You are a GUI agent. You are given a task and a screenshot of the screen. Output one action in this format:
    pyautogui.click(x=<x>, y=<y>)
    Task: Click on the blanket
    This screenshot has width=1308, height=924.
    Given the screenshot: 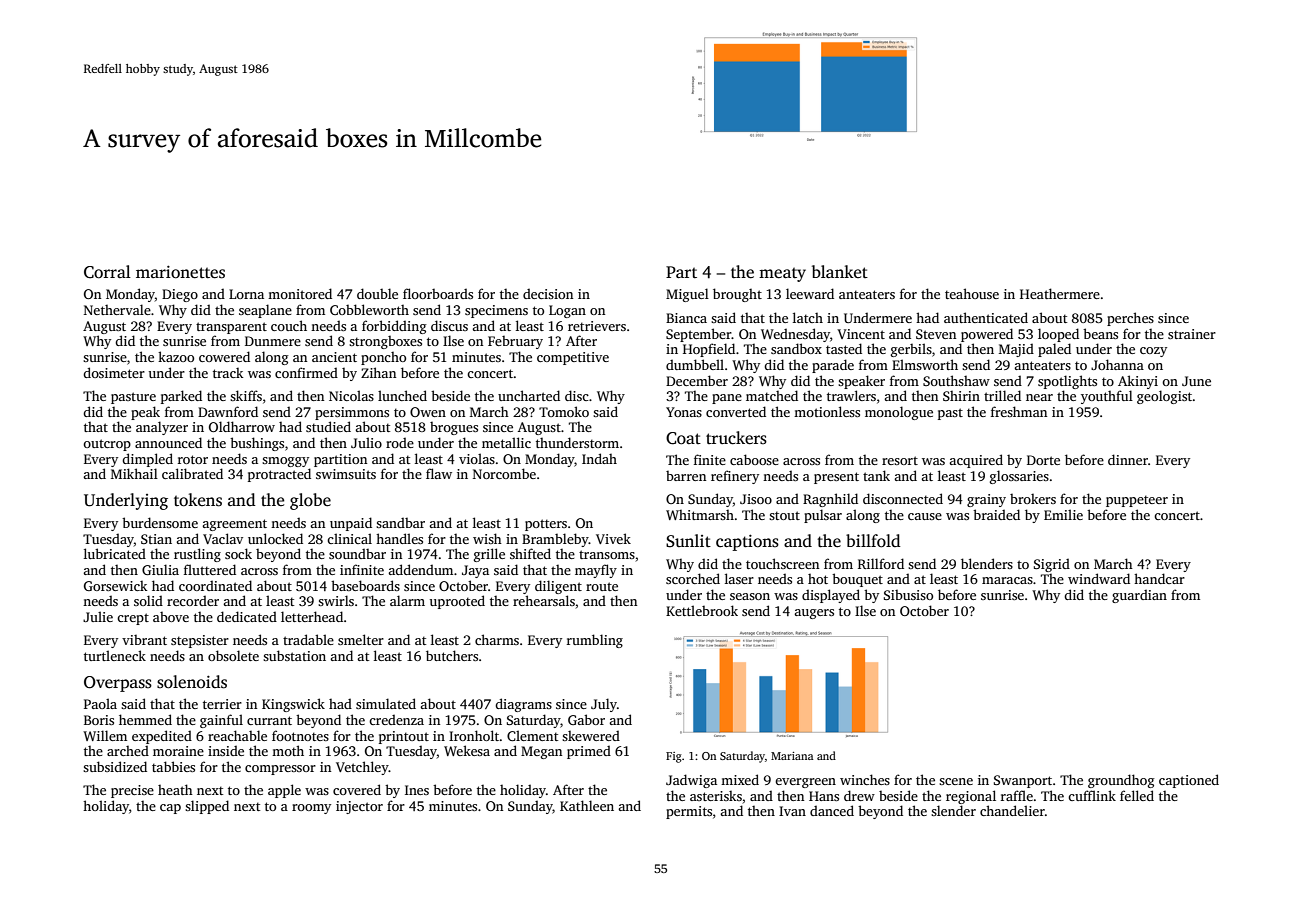 What is the action you would take?
    pyautogui.click(x=840, y=271)
